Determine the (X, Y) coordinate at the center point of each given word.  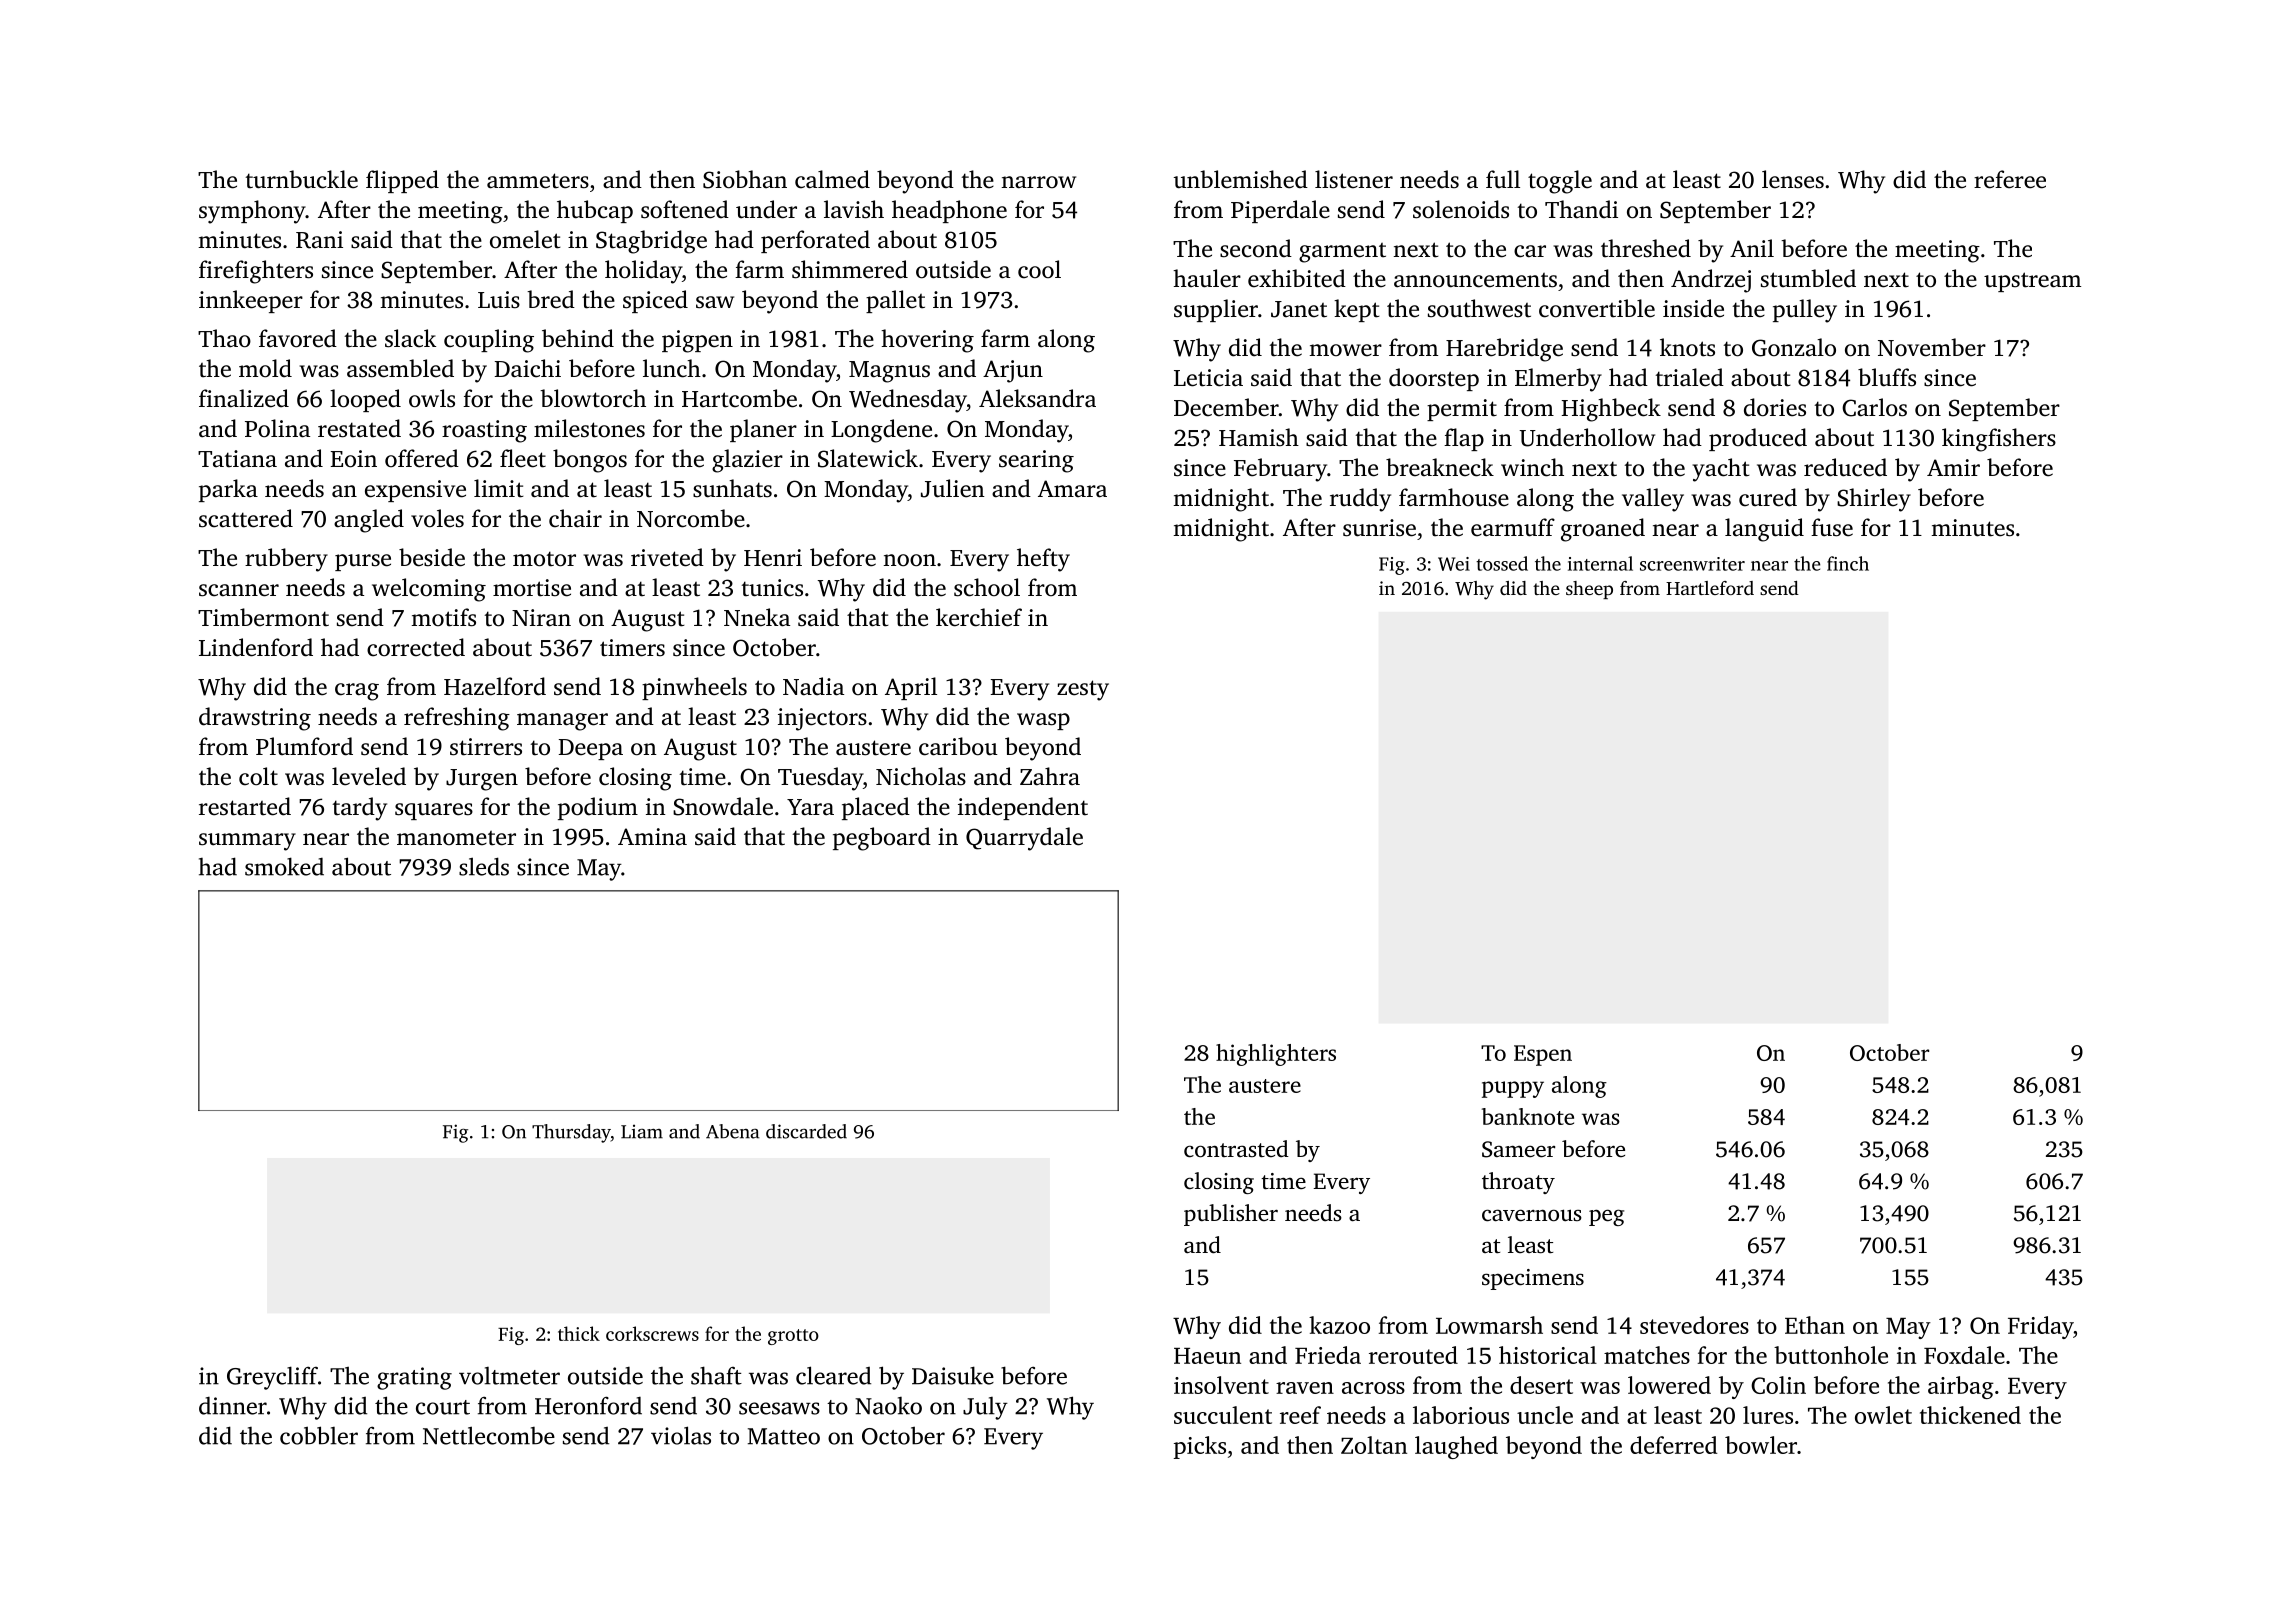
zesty (1083, 690)
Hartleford (1710, 588)
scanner (239, 590)
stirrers (486, 747)
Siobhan (745, 179)
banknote (1528, 1116)
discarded (806, 1131)
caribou (958, 746)
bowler (1761, 1445)
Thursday (571, 1133)
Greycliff (272, 1378)
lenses (1793, 179)
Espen (1543, 1055)
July (985, 1408)
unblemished (1241, 179)
